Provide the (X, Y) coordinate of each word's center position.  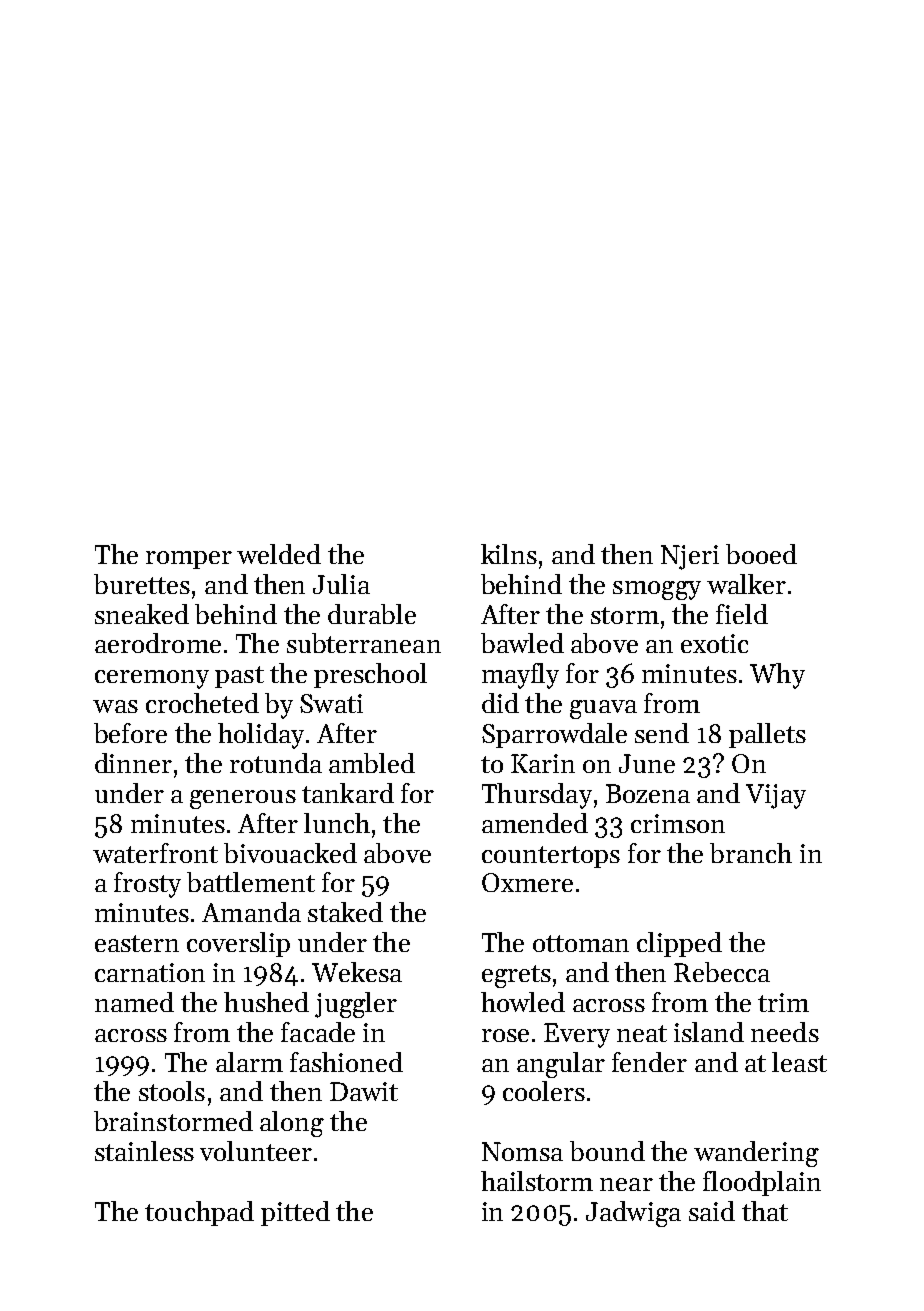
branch (751, 853)
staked (345, 912)
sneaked (142, 614)
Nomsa (522, 1151)
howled (523, 1002)
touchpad (199, 1213)
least (799, 1062)
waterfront (155, 853)
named (134, 1002)
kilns (509, 554)
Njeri (690, 557)
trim (783, 1002)
